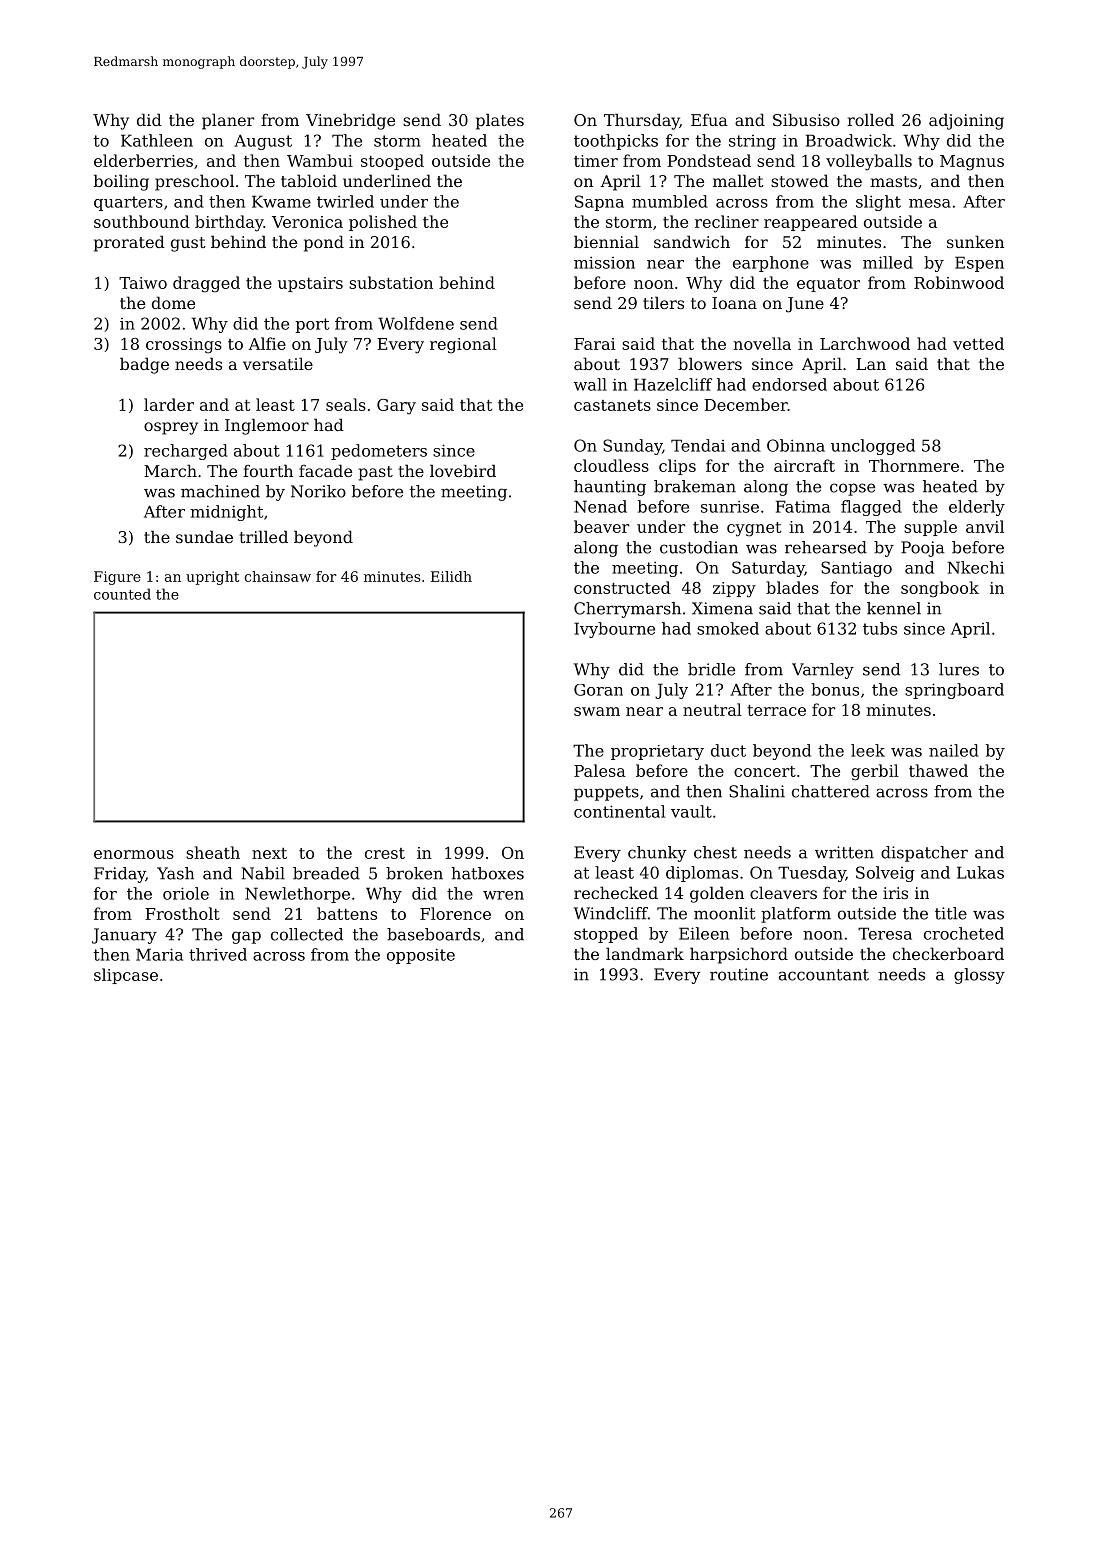 This page has width=1098, height=1553. I want to click on port, so click(312, 325).
